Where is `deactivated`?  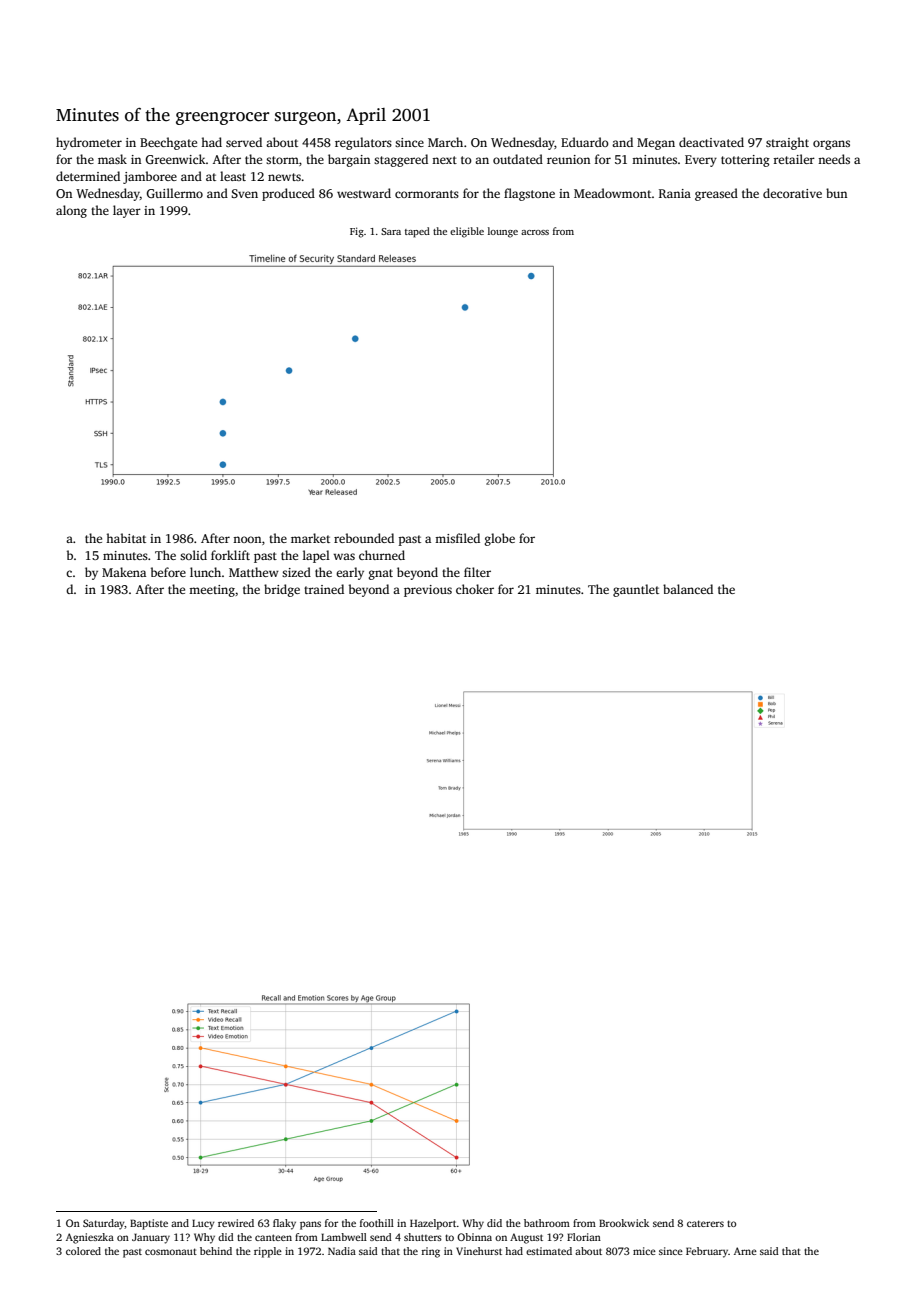 deactivated is located at coordinates (711, 142).
